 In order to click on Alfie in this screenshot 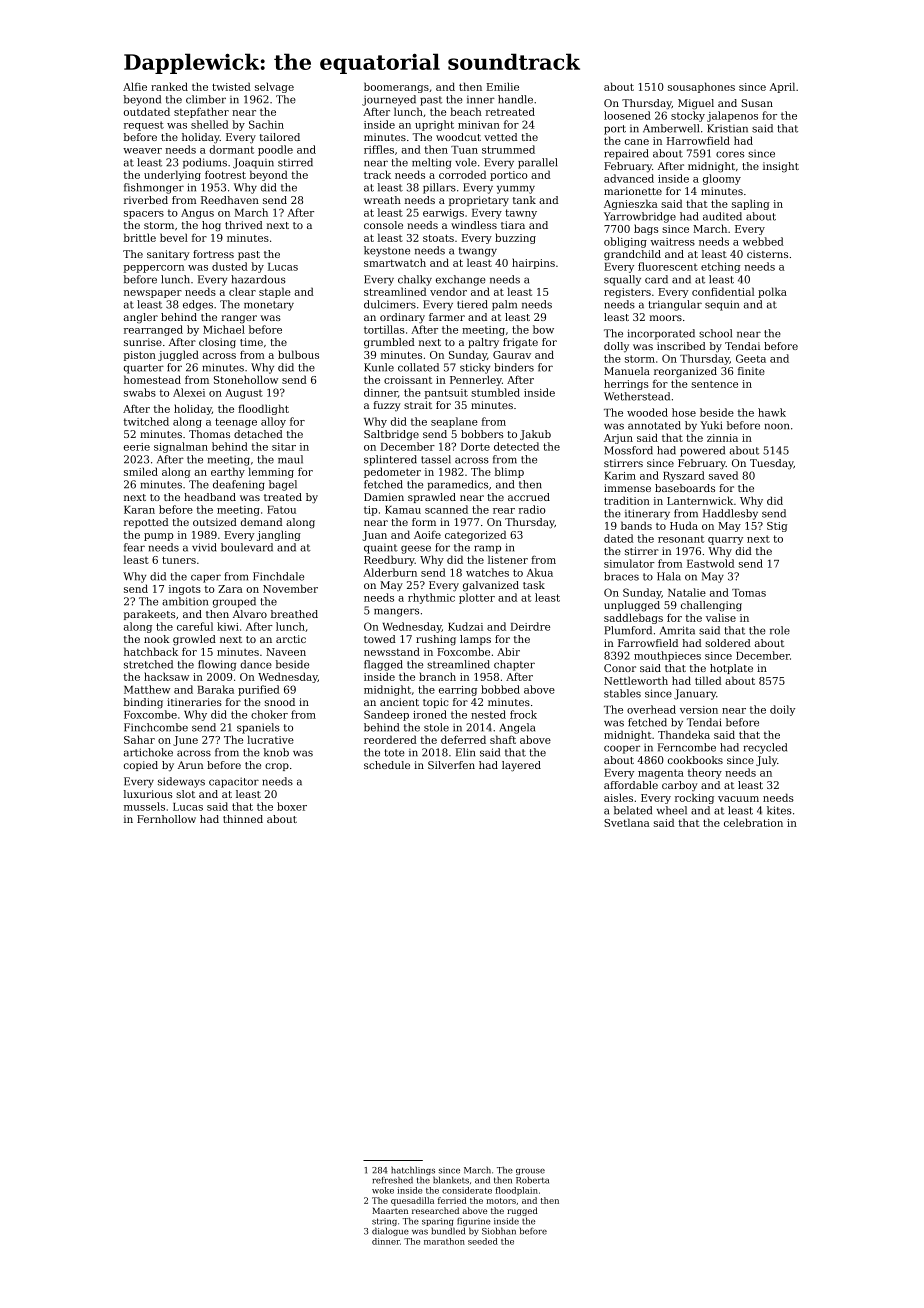, I will do `click(135, 86)`.
